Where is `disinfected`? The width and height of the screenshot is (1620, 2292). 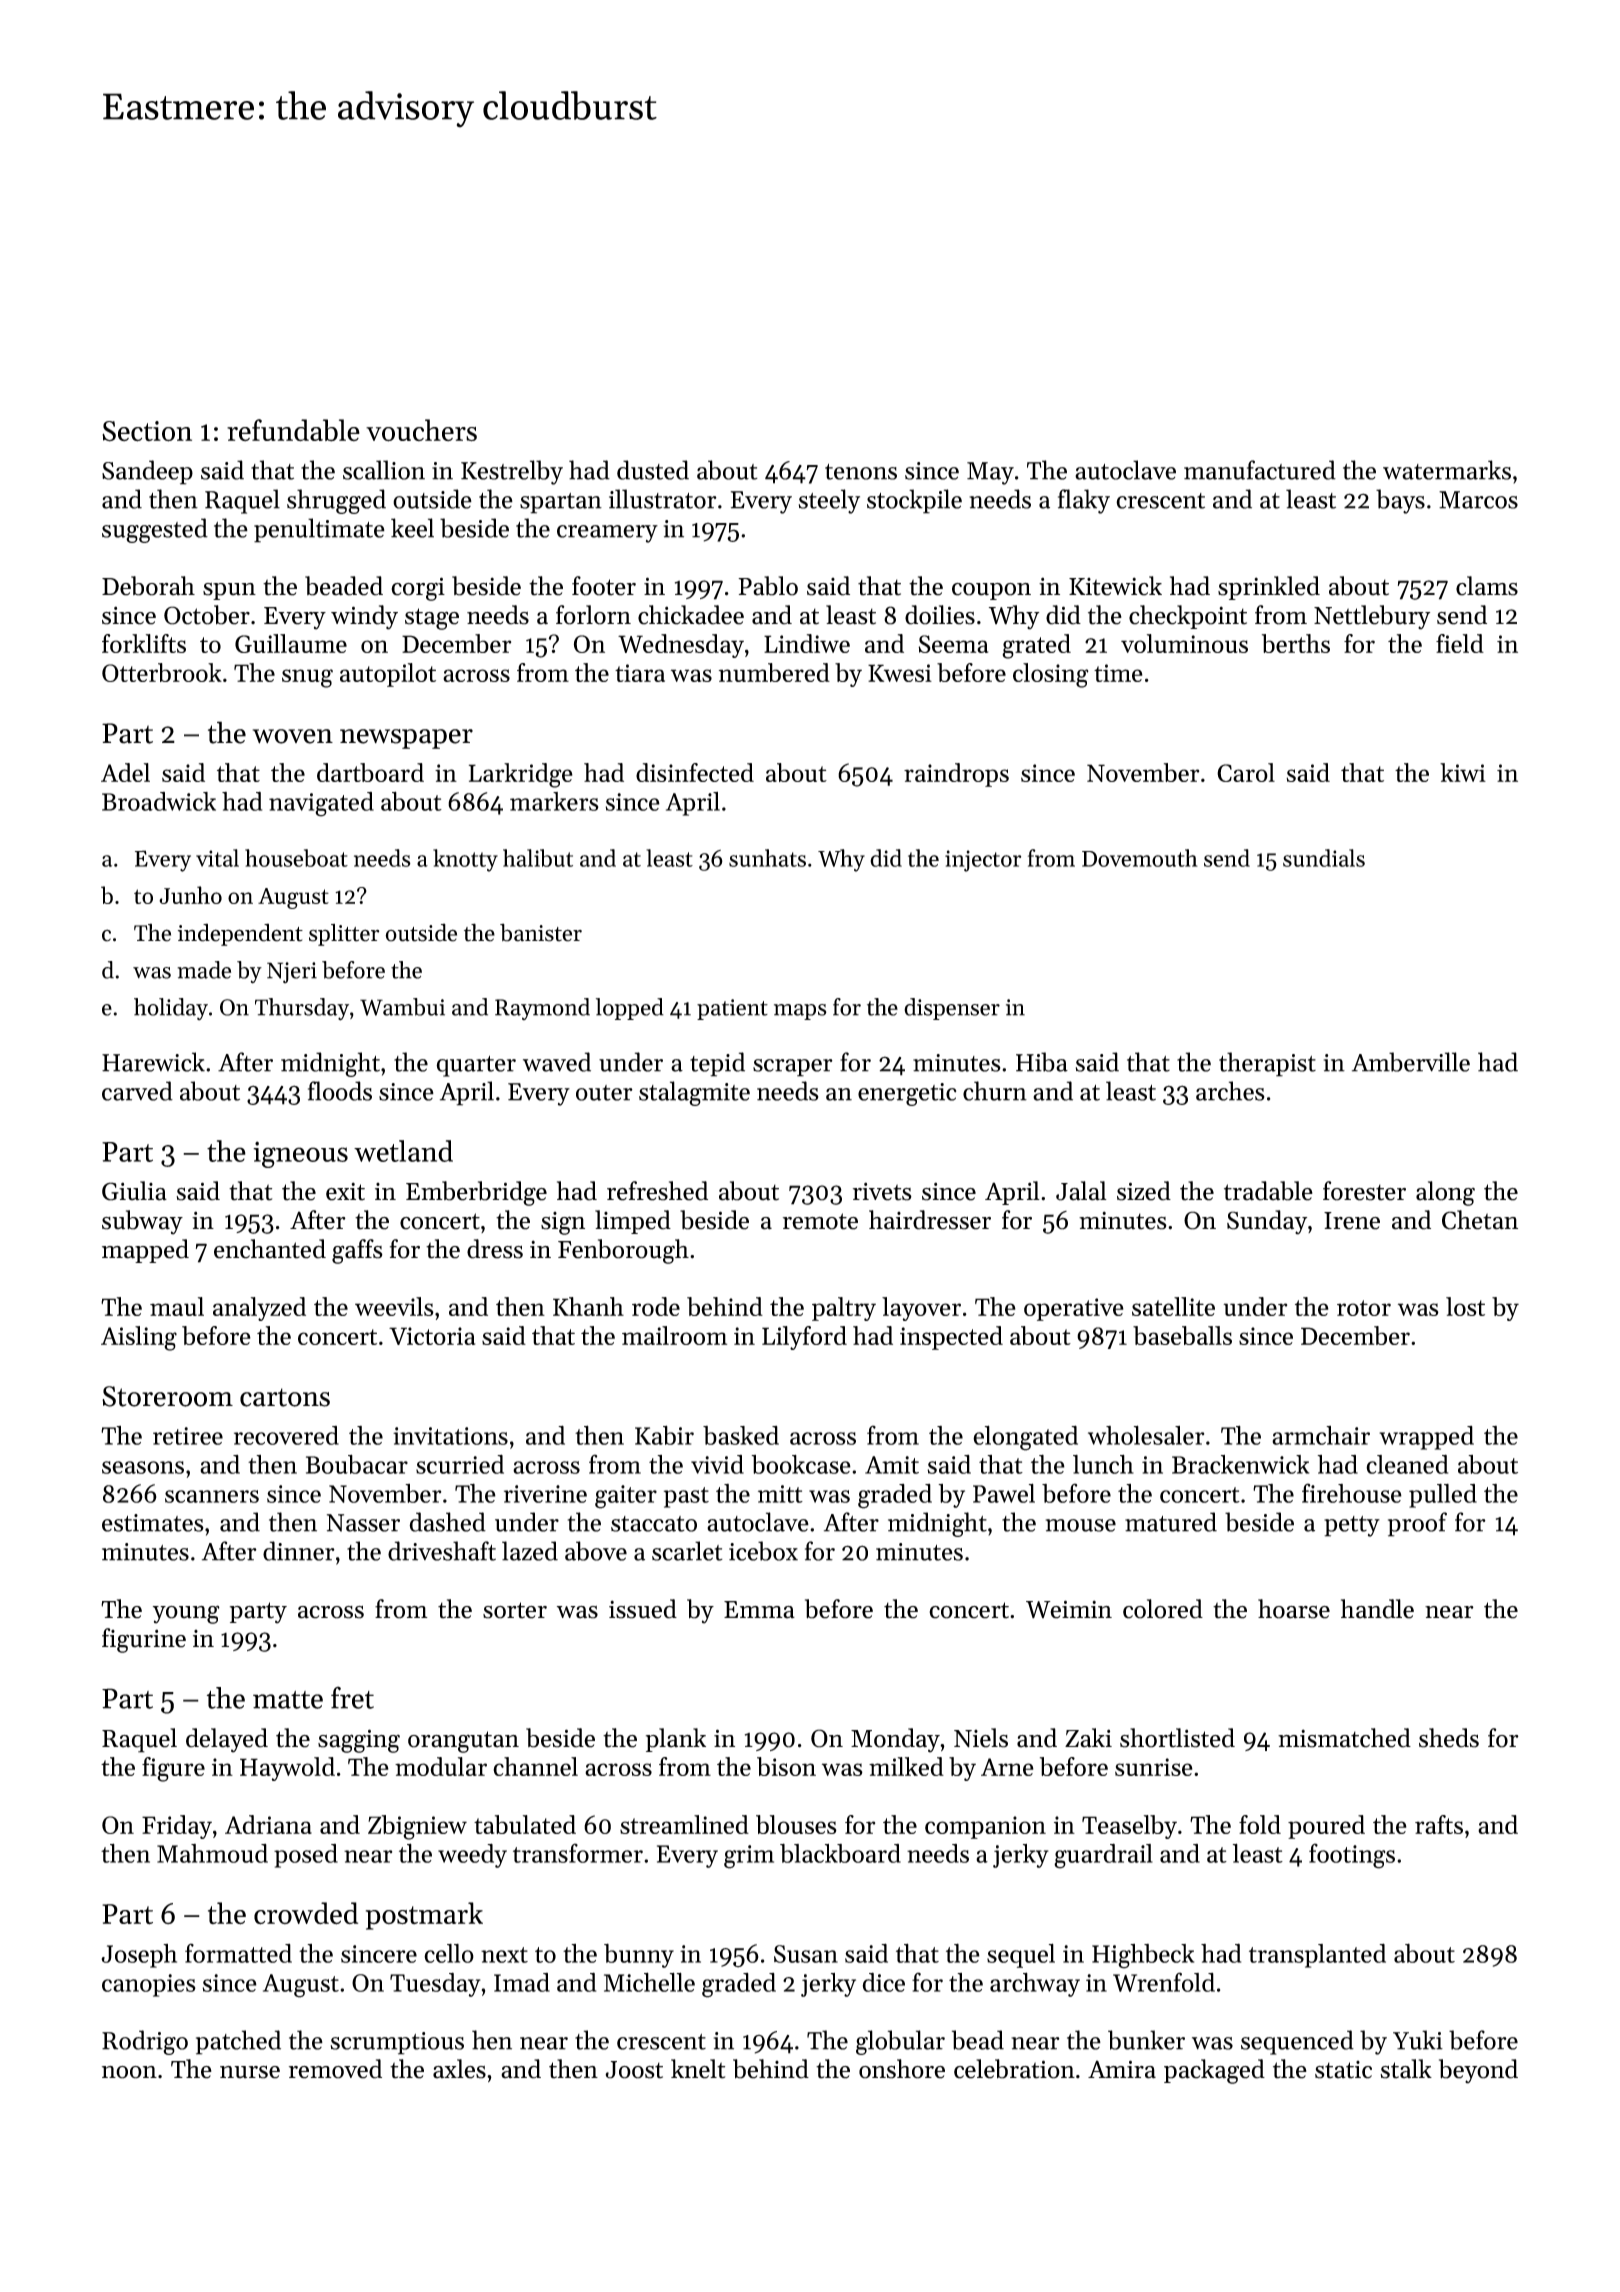
disinfected is located at coordinates (695, 772).
